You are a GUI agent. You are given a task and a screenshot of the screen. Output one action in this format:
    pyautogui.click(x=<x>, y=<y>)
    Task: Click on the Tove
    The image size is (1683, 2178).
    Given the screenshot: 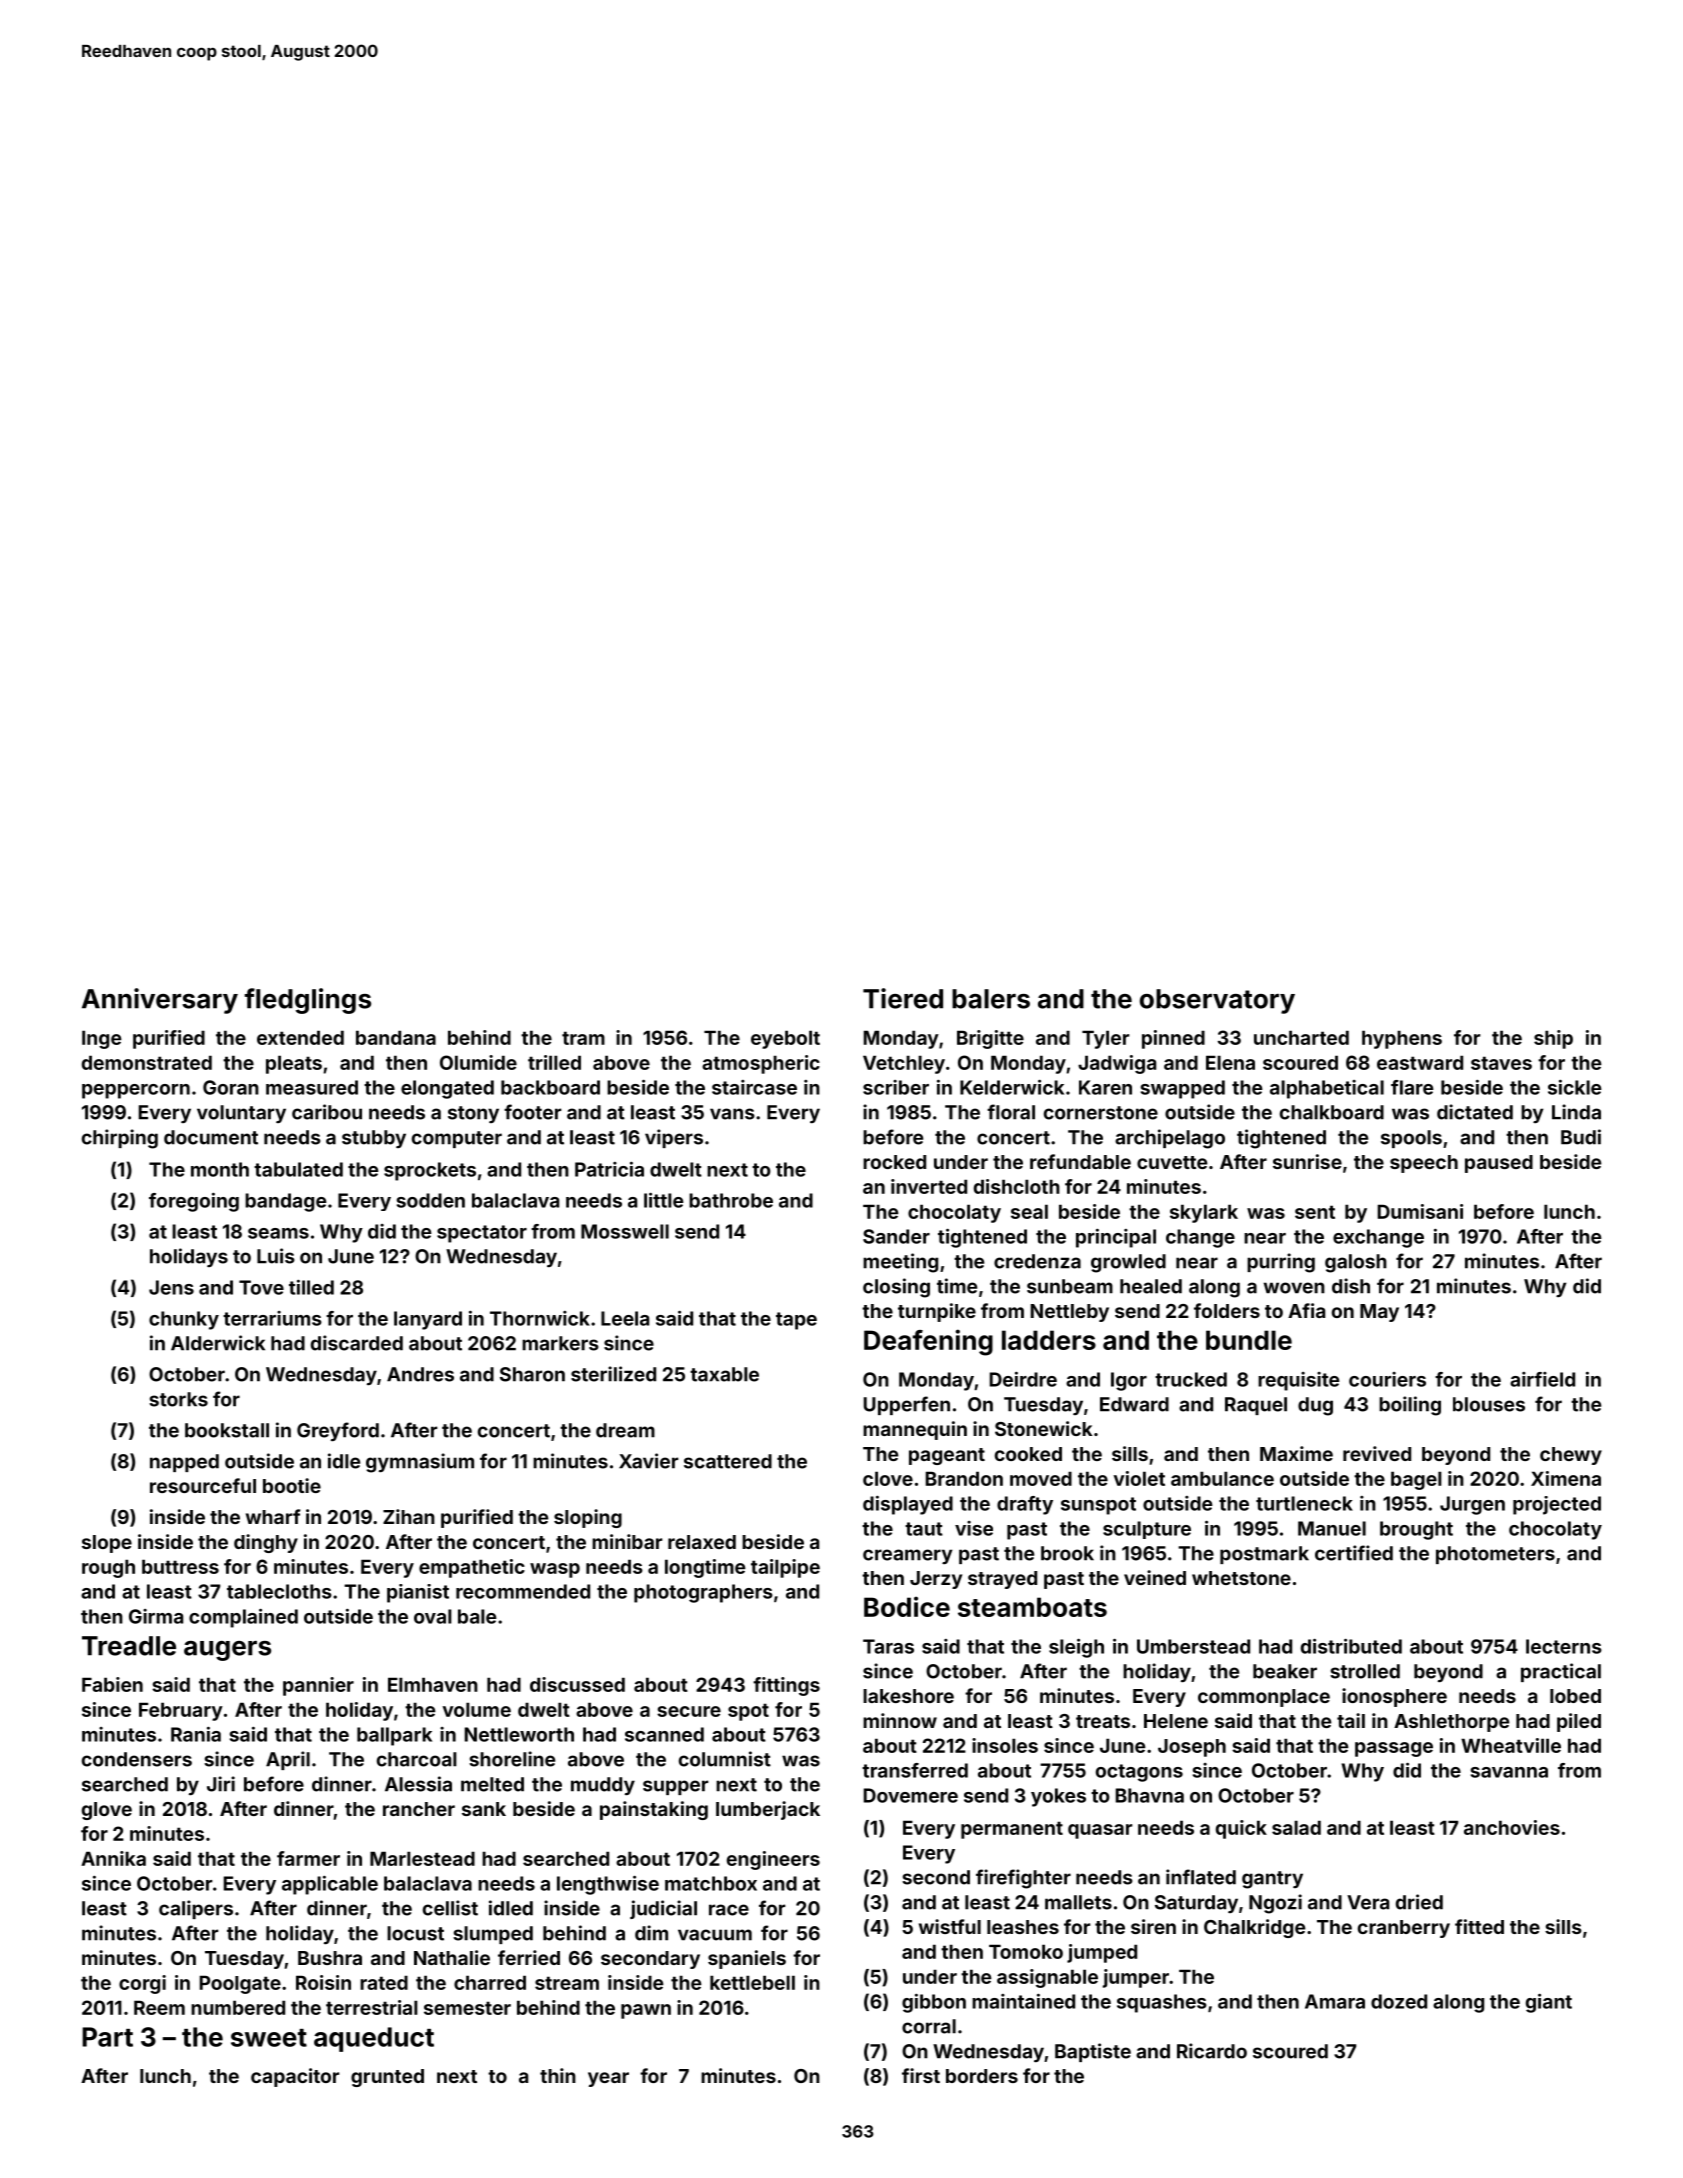 What is the action you would take?
    pyautogui.click(x=261, y=1287)
